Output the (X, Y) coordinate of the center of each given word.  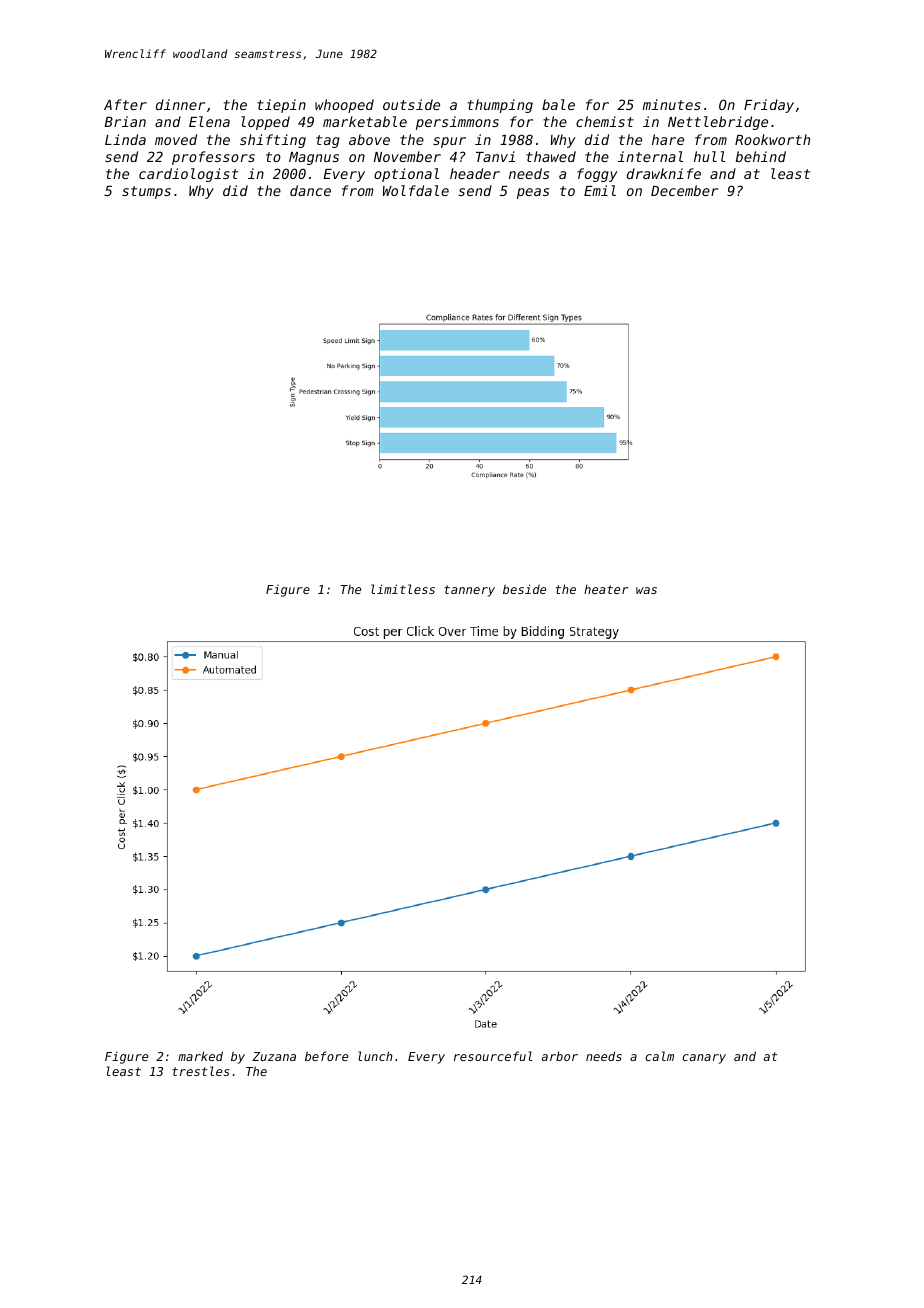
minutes (672, 104)
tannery (469, 591)
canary (704, 1059)
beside (524, 589)
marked (200, 1056)
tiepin (281, 106)
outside (411, 104)
